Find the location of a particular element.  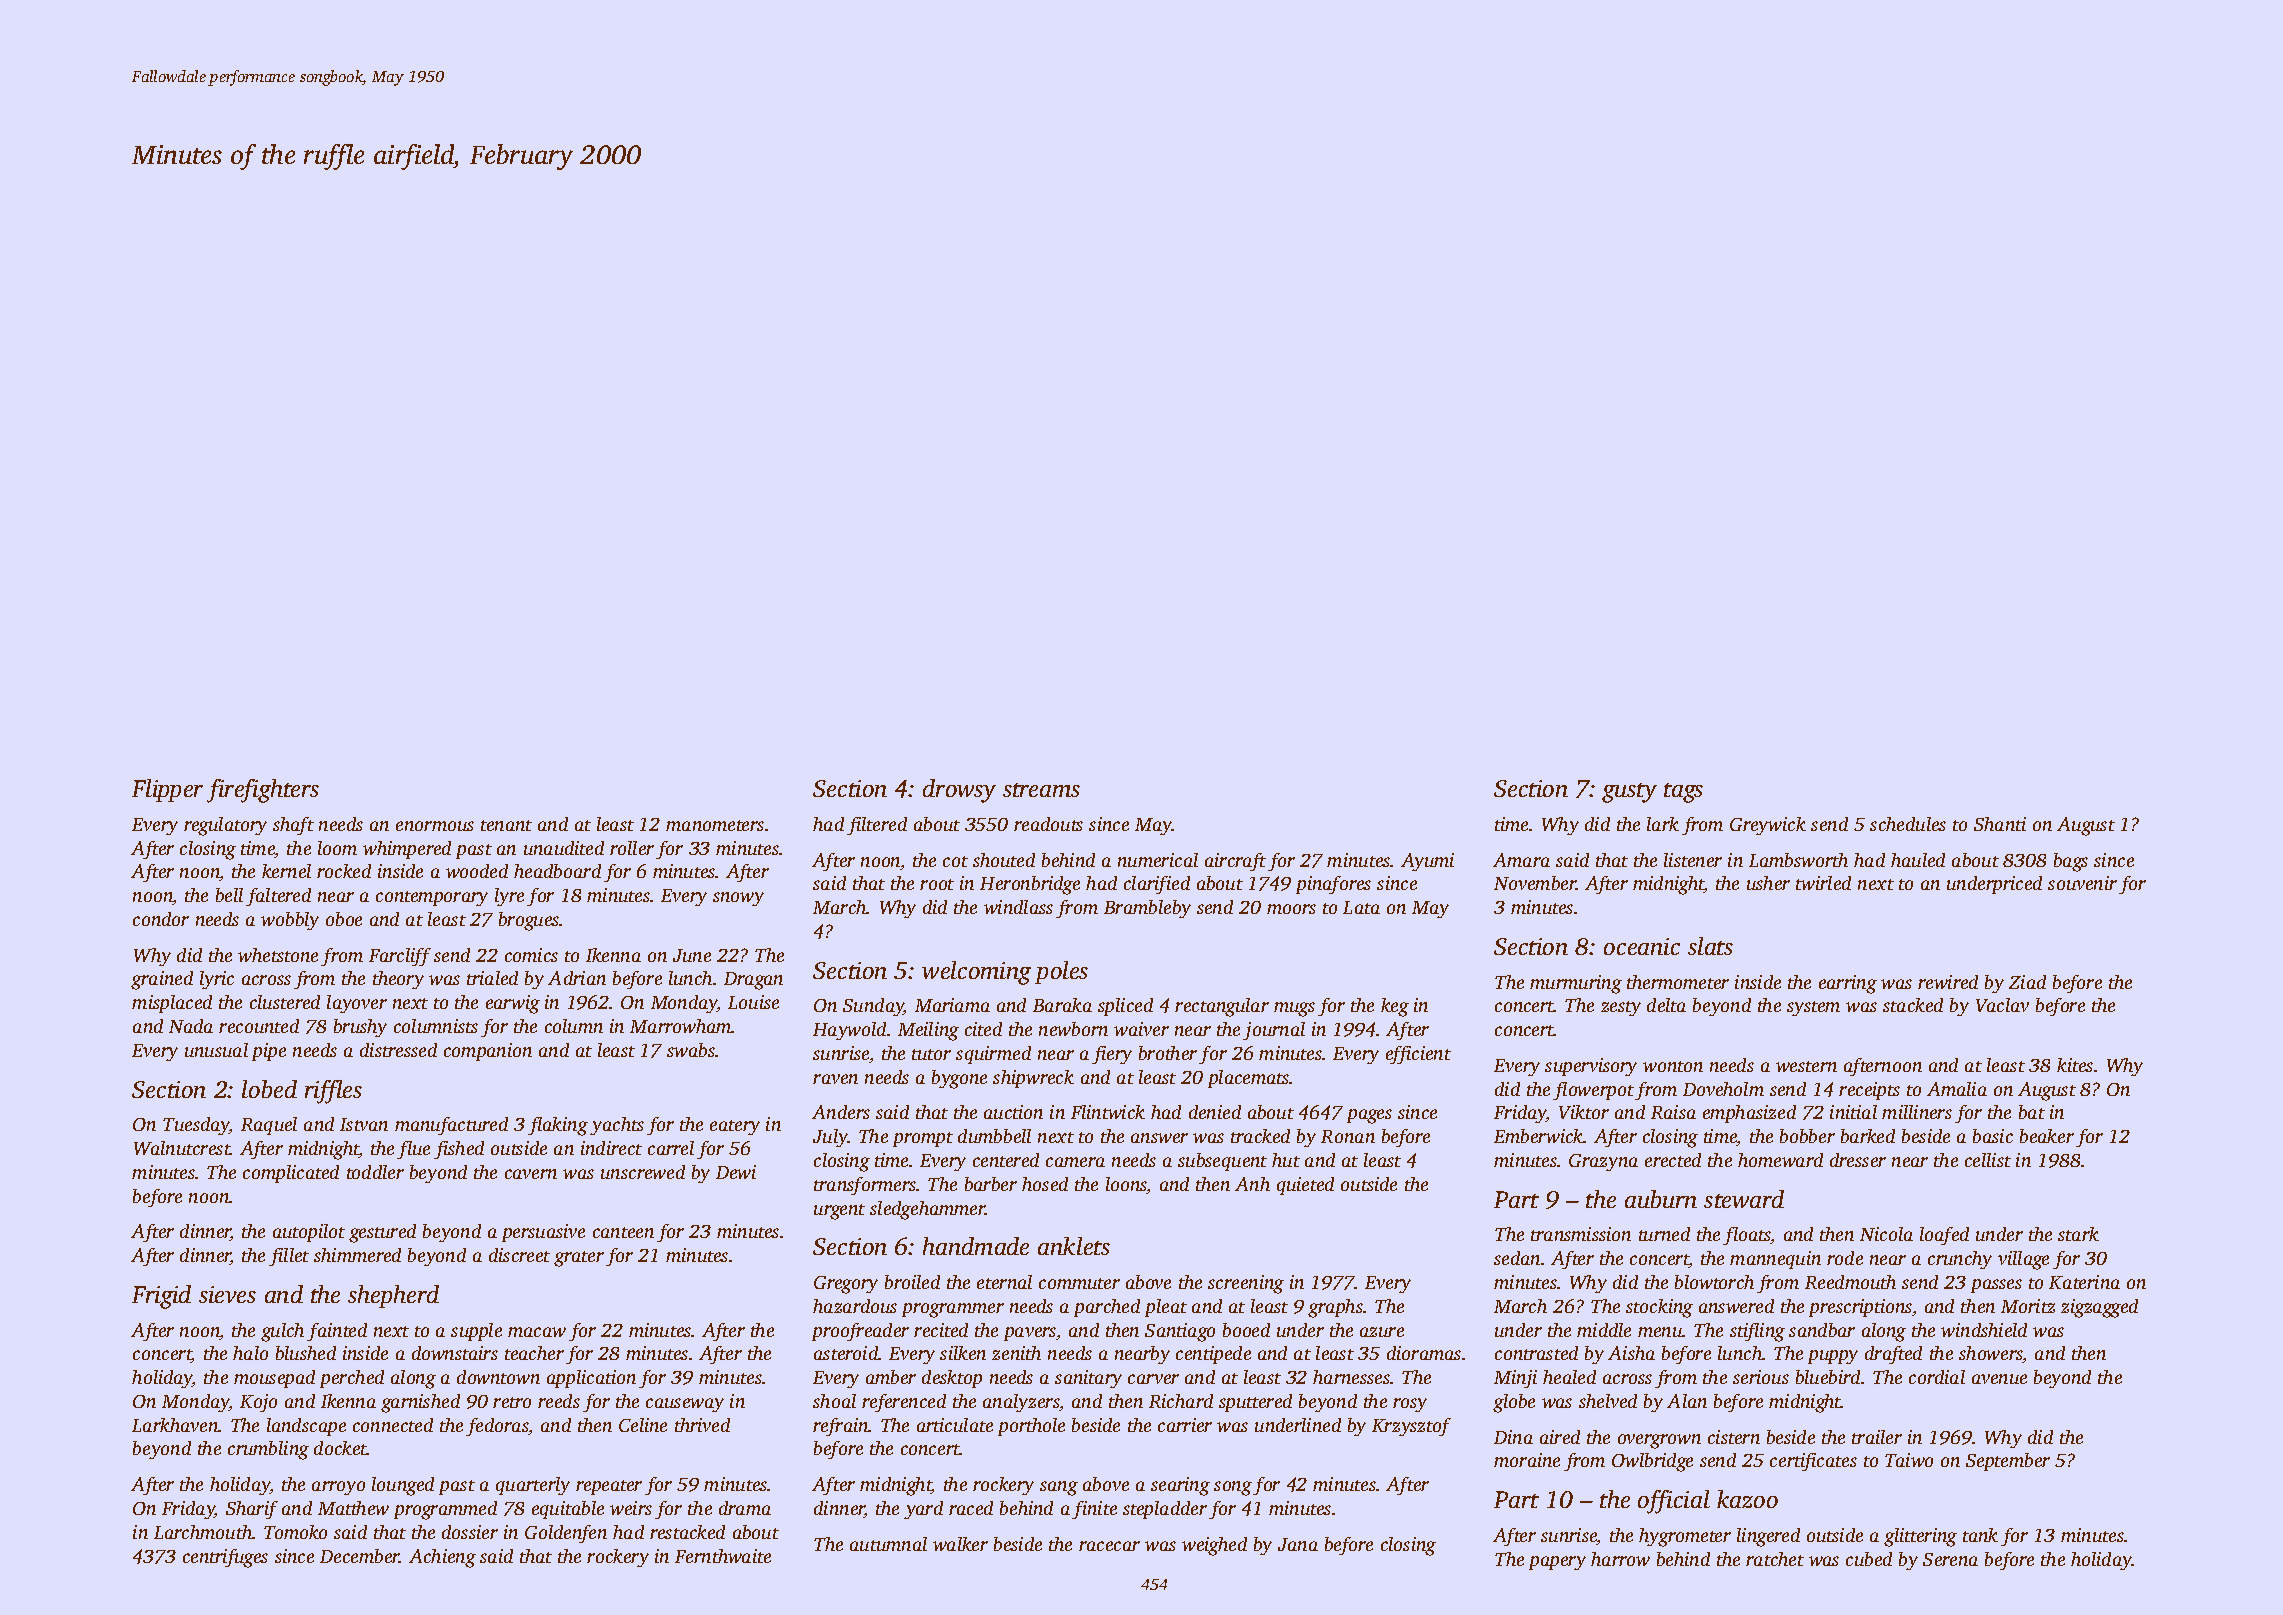

walker is located at coordinates (960, 1544).
